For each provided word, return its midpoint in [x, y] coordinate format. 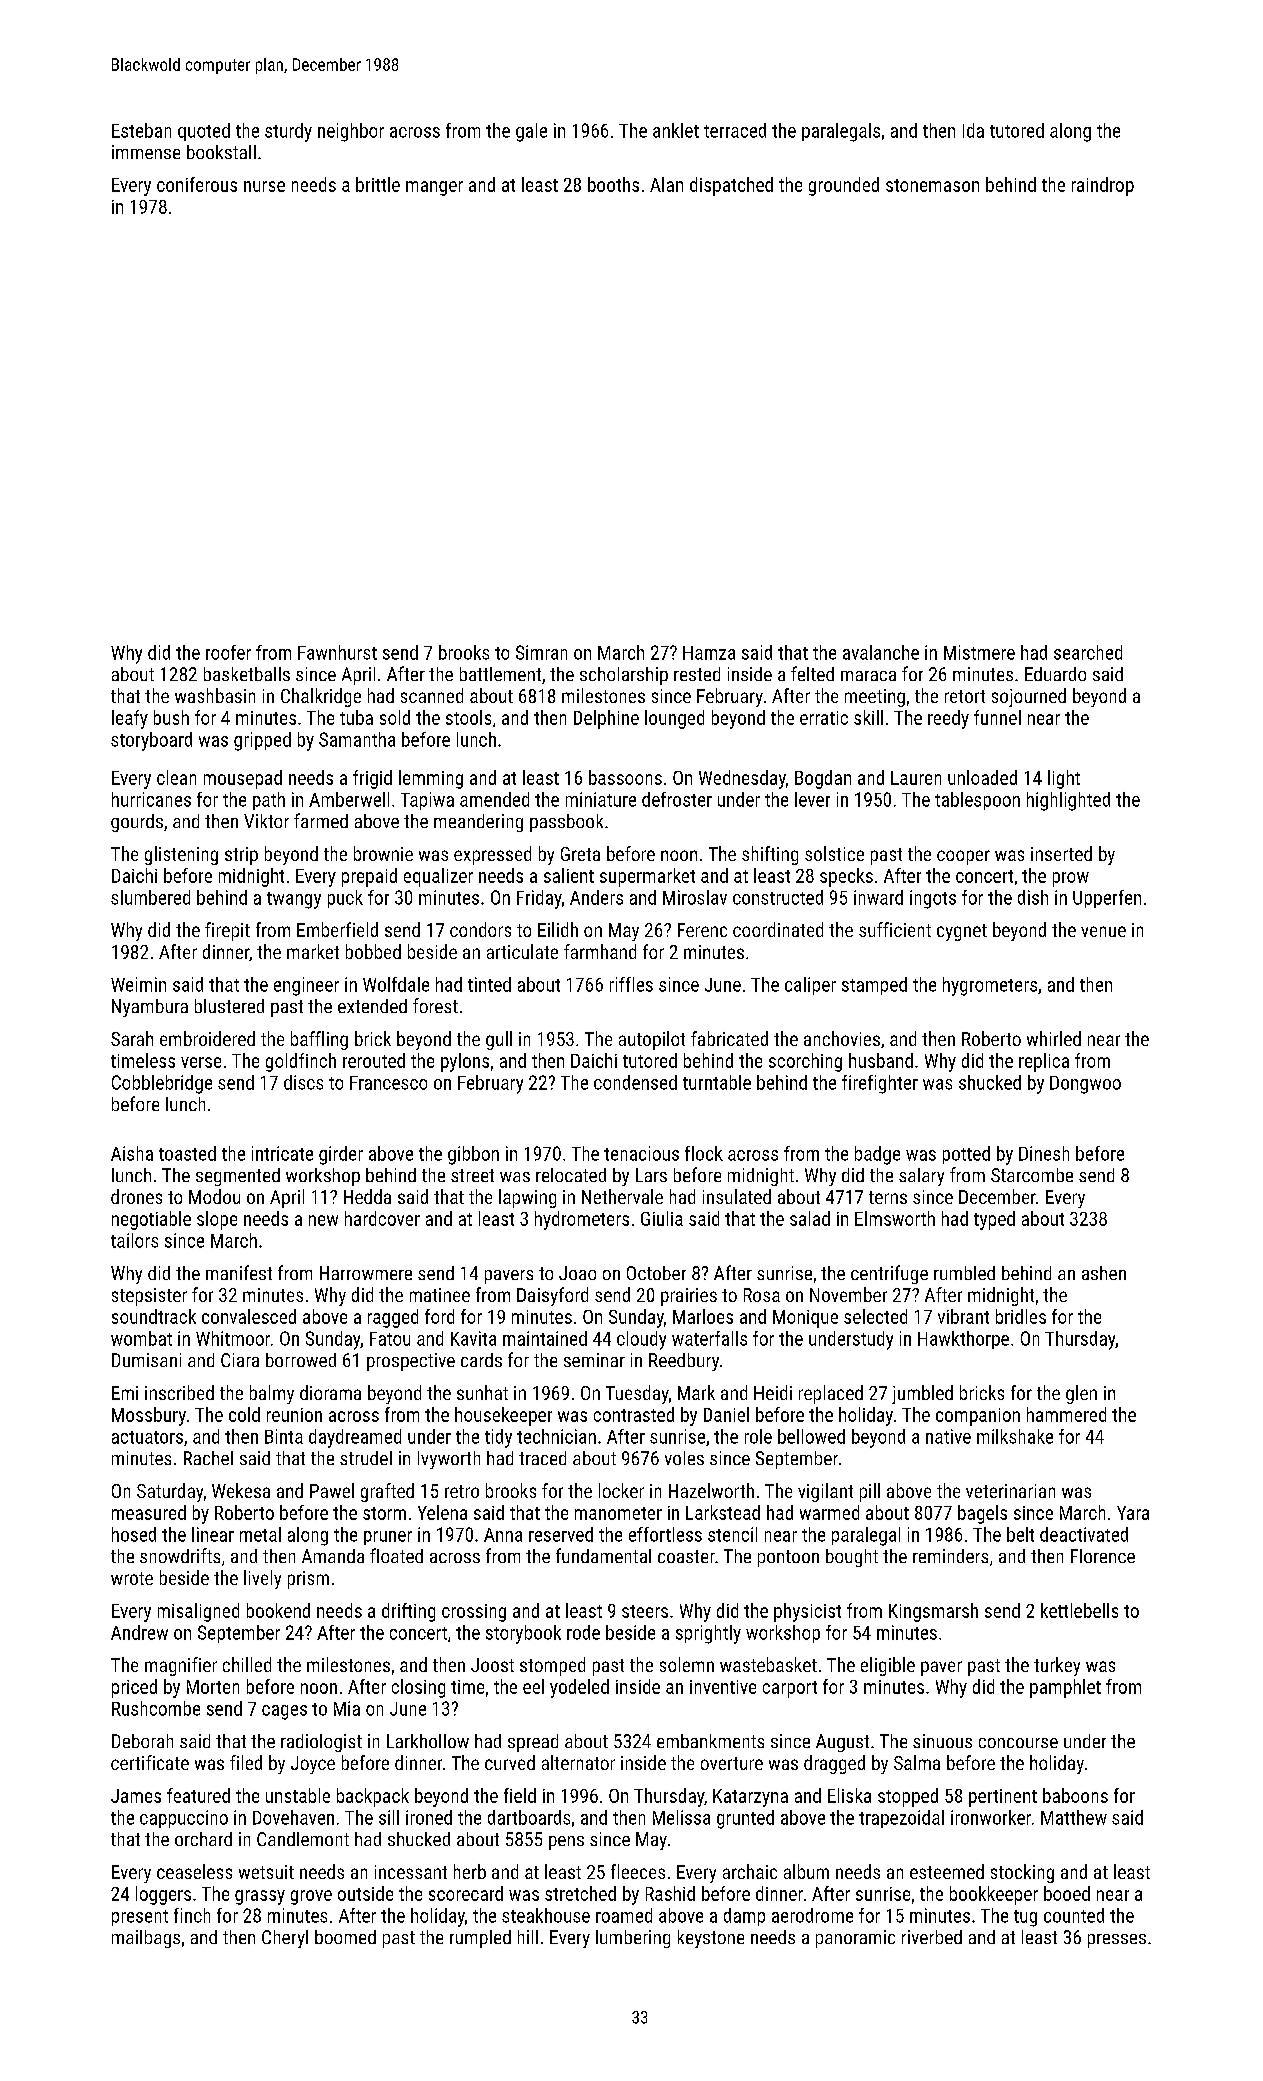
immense [146, 152]
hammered [1066, 1414]
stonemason [932, 185]
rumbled [964, 1273]
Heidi [773, 1392]
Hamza [709, 653]
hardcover [382, 1218]
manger [434, 188]
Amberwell [349, 799]
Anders [596, 897]
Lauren [916, 778]
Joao [577, 1273]
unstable [298, 1795]
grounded [844, 186]
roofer [228, 652]
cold [244, 1414]
